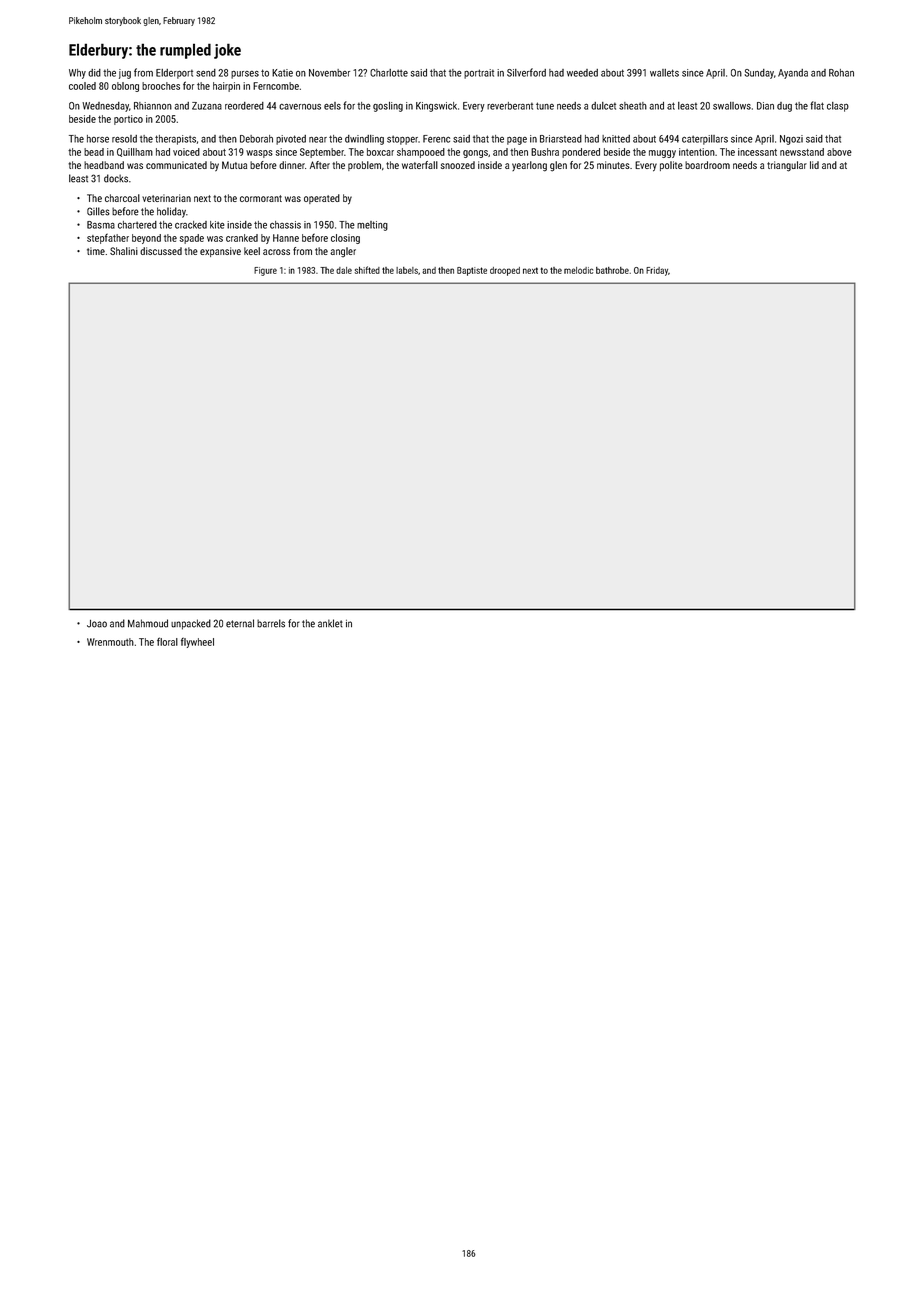 Image resolution: width=924 pixels, height=1308 pixels. What do you see at coordinates (529, 166) in the document?
I see `yearlong` at bounding box center [529, 166].
